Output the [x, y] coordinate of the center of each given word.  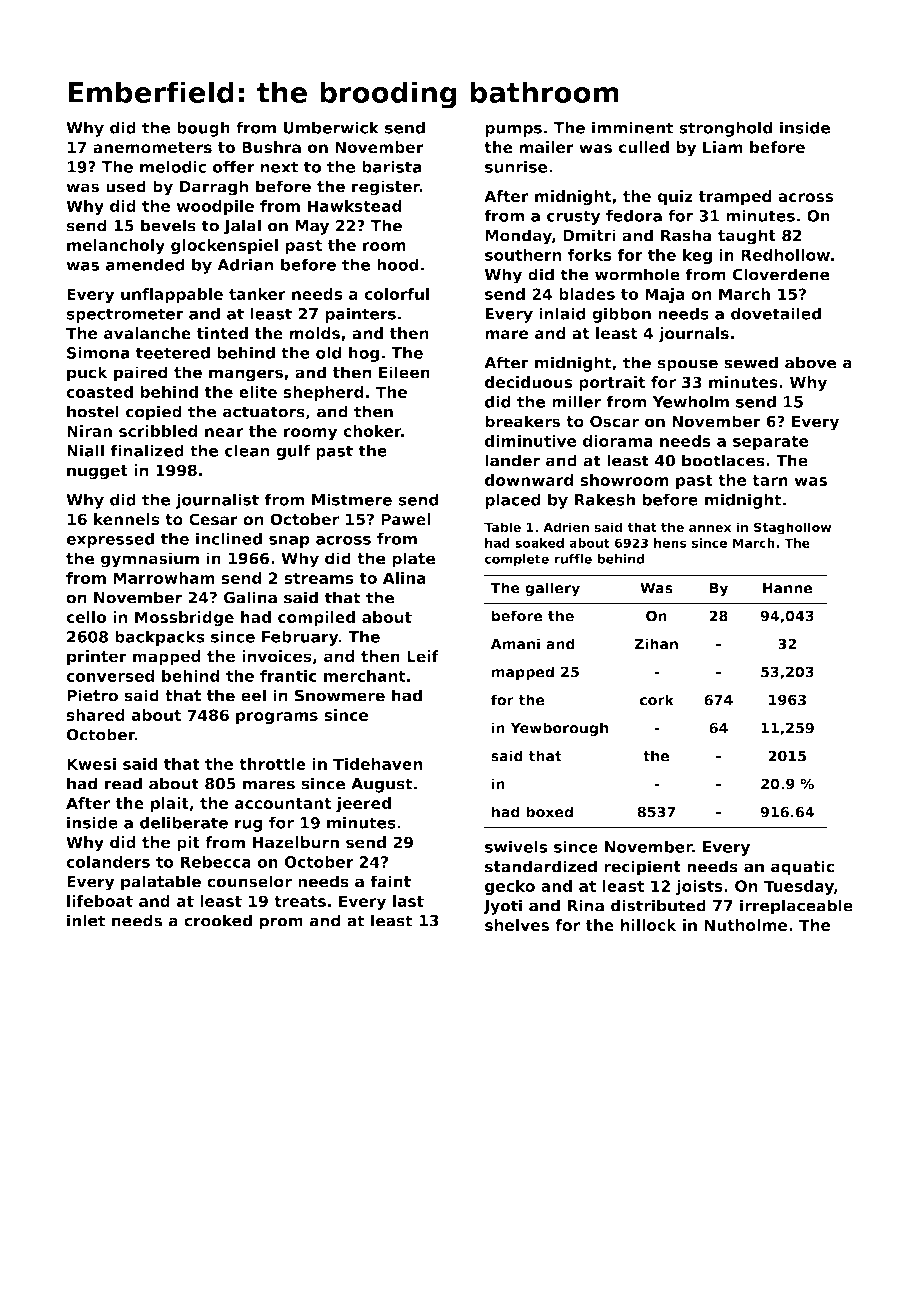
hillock [649, 925]
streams [319, 578]
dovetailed [776, 313]
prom [281, 923]
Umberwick [331, 127]
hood [397, 264]
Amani [515, 644]
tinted [222, 333]
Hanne [788, 588]
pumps [513, 130]
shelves [517, 925]
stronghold [725, 129]
